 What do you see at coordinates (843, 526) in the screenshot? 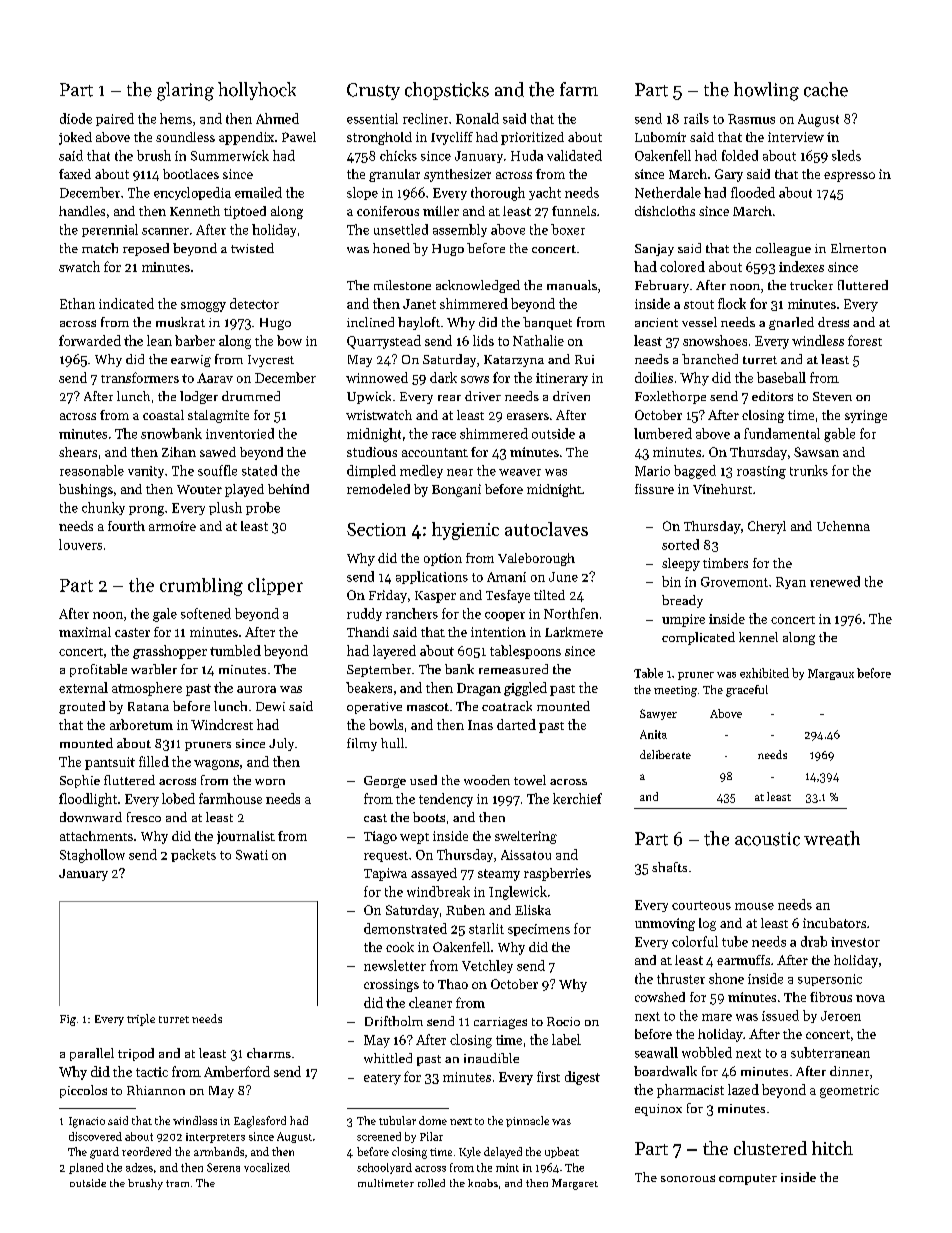
I see `Uchenna` at bounding box center [843, 526].
